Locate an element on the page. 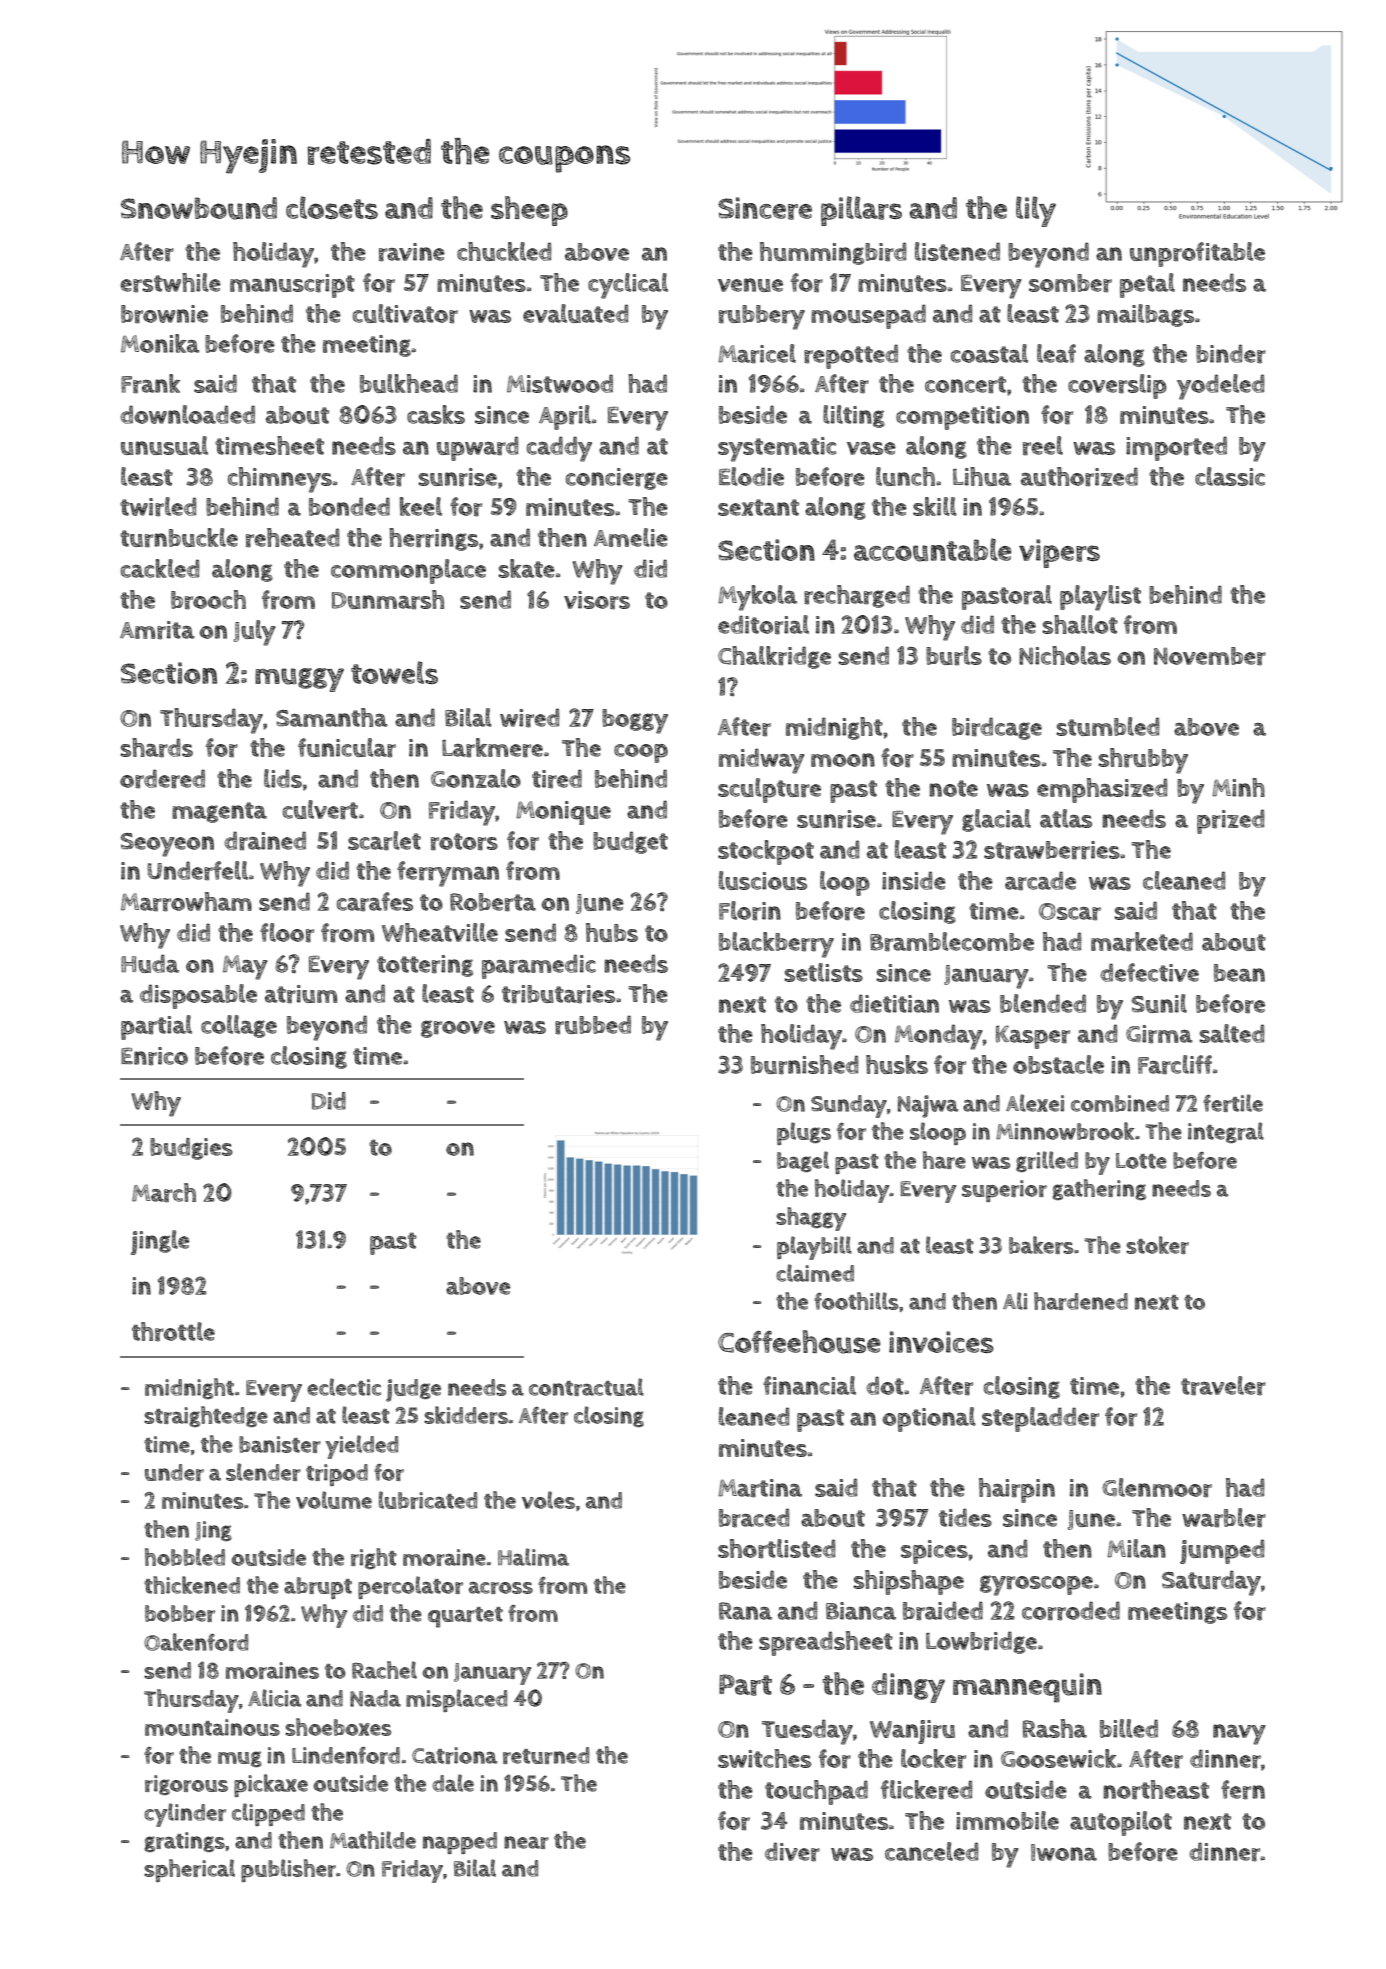 Image resolution: width=1386 pixels, height=1969 pixels. coverslip is located at coordinates (1117, 386).
